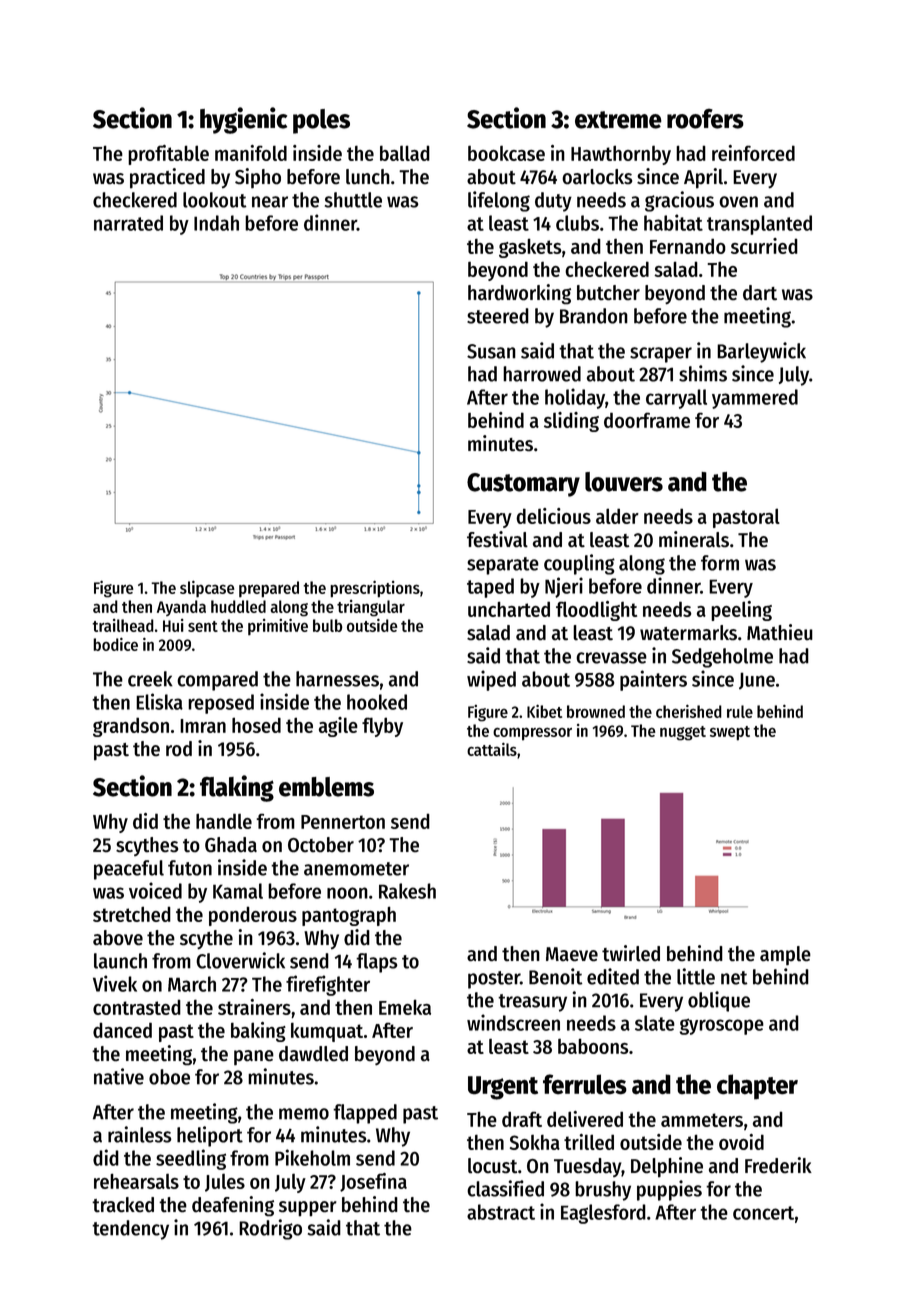 This screenshot has height=1316, width=908. Describe the element at coordinates (603, 1214) in the screenshot. I see `Eaglesford` at that location.
